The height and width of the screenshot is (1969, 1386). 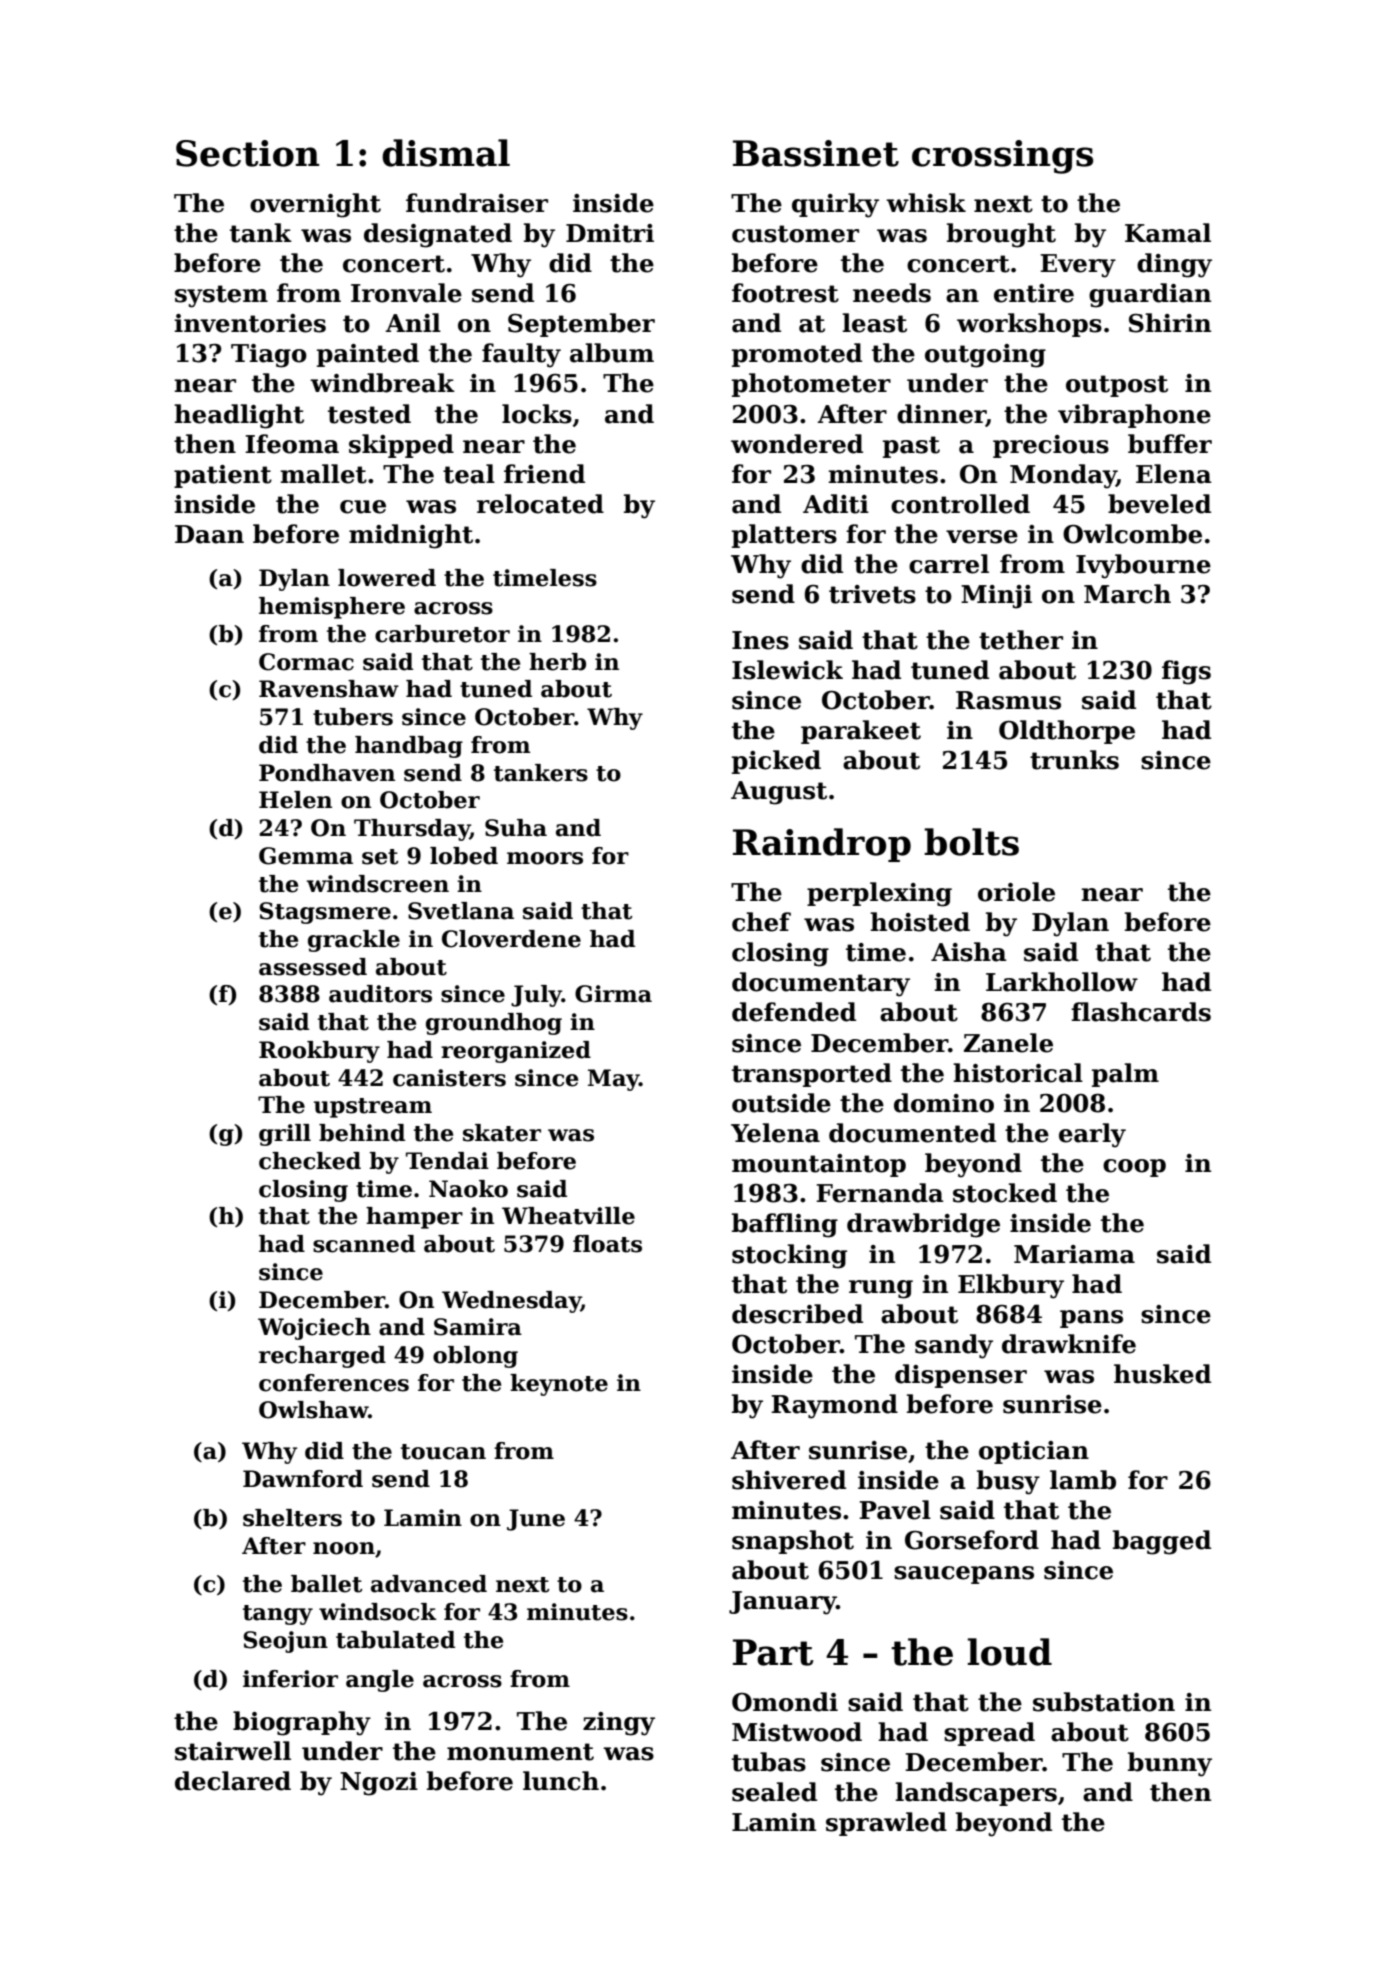 I want to click on Kamal, so click(x=1168, y=233).
